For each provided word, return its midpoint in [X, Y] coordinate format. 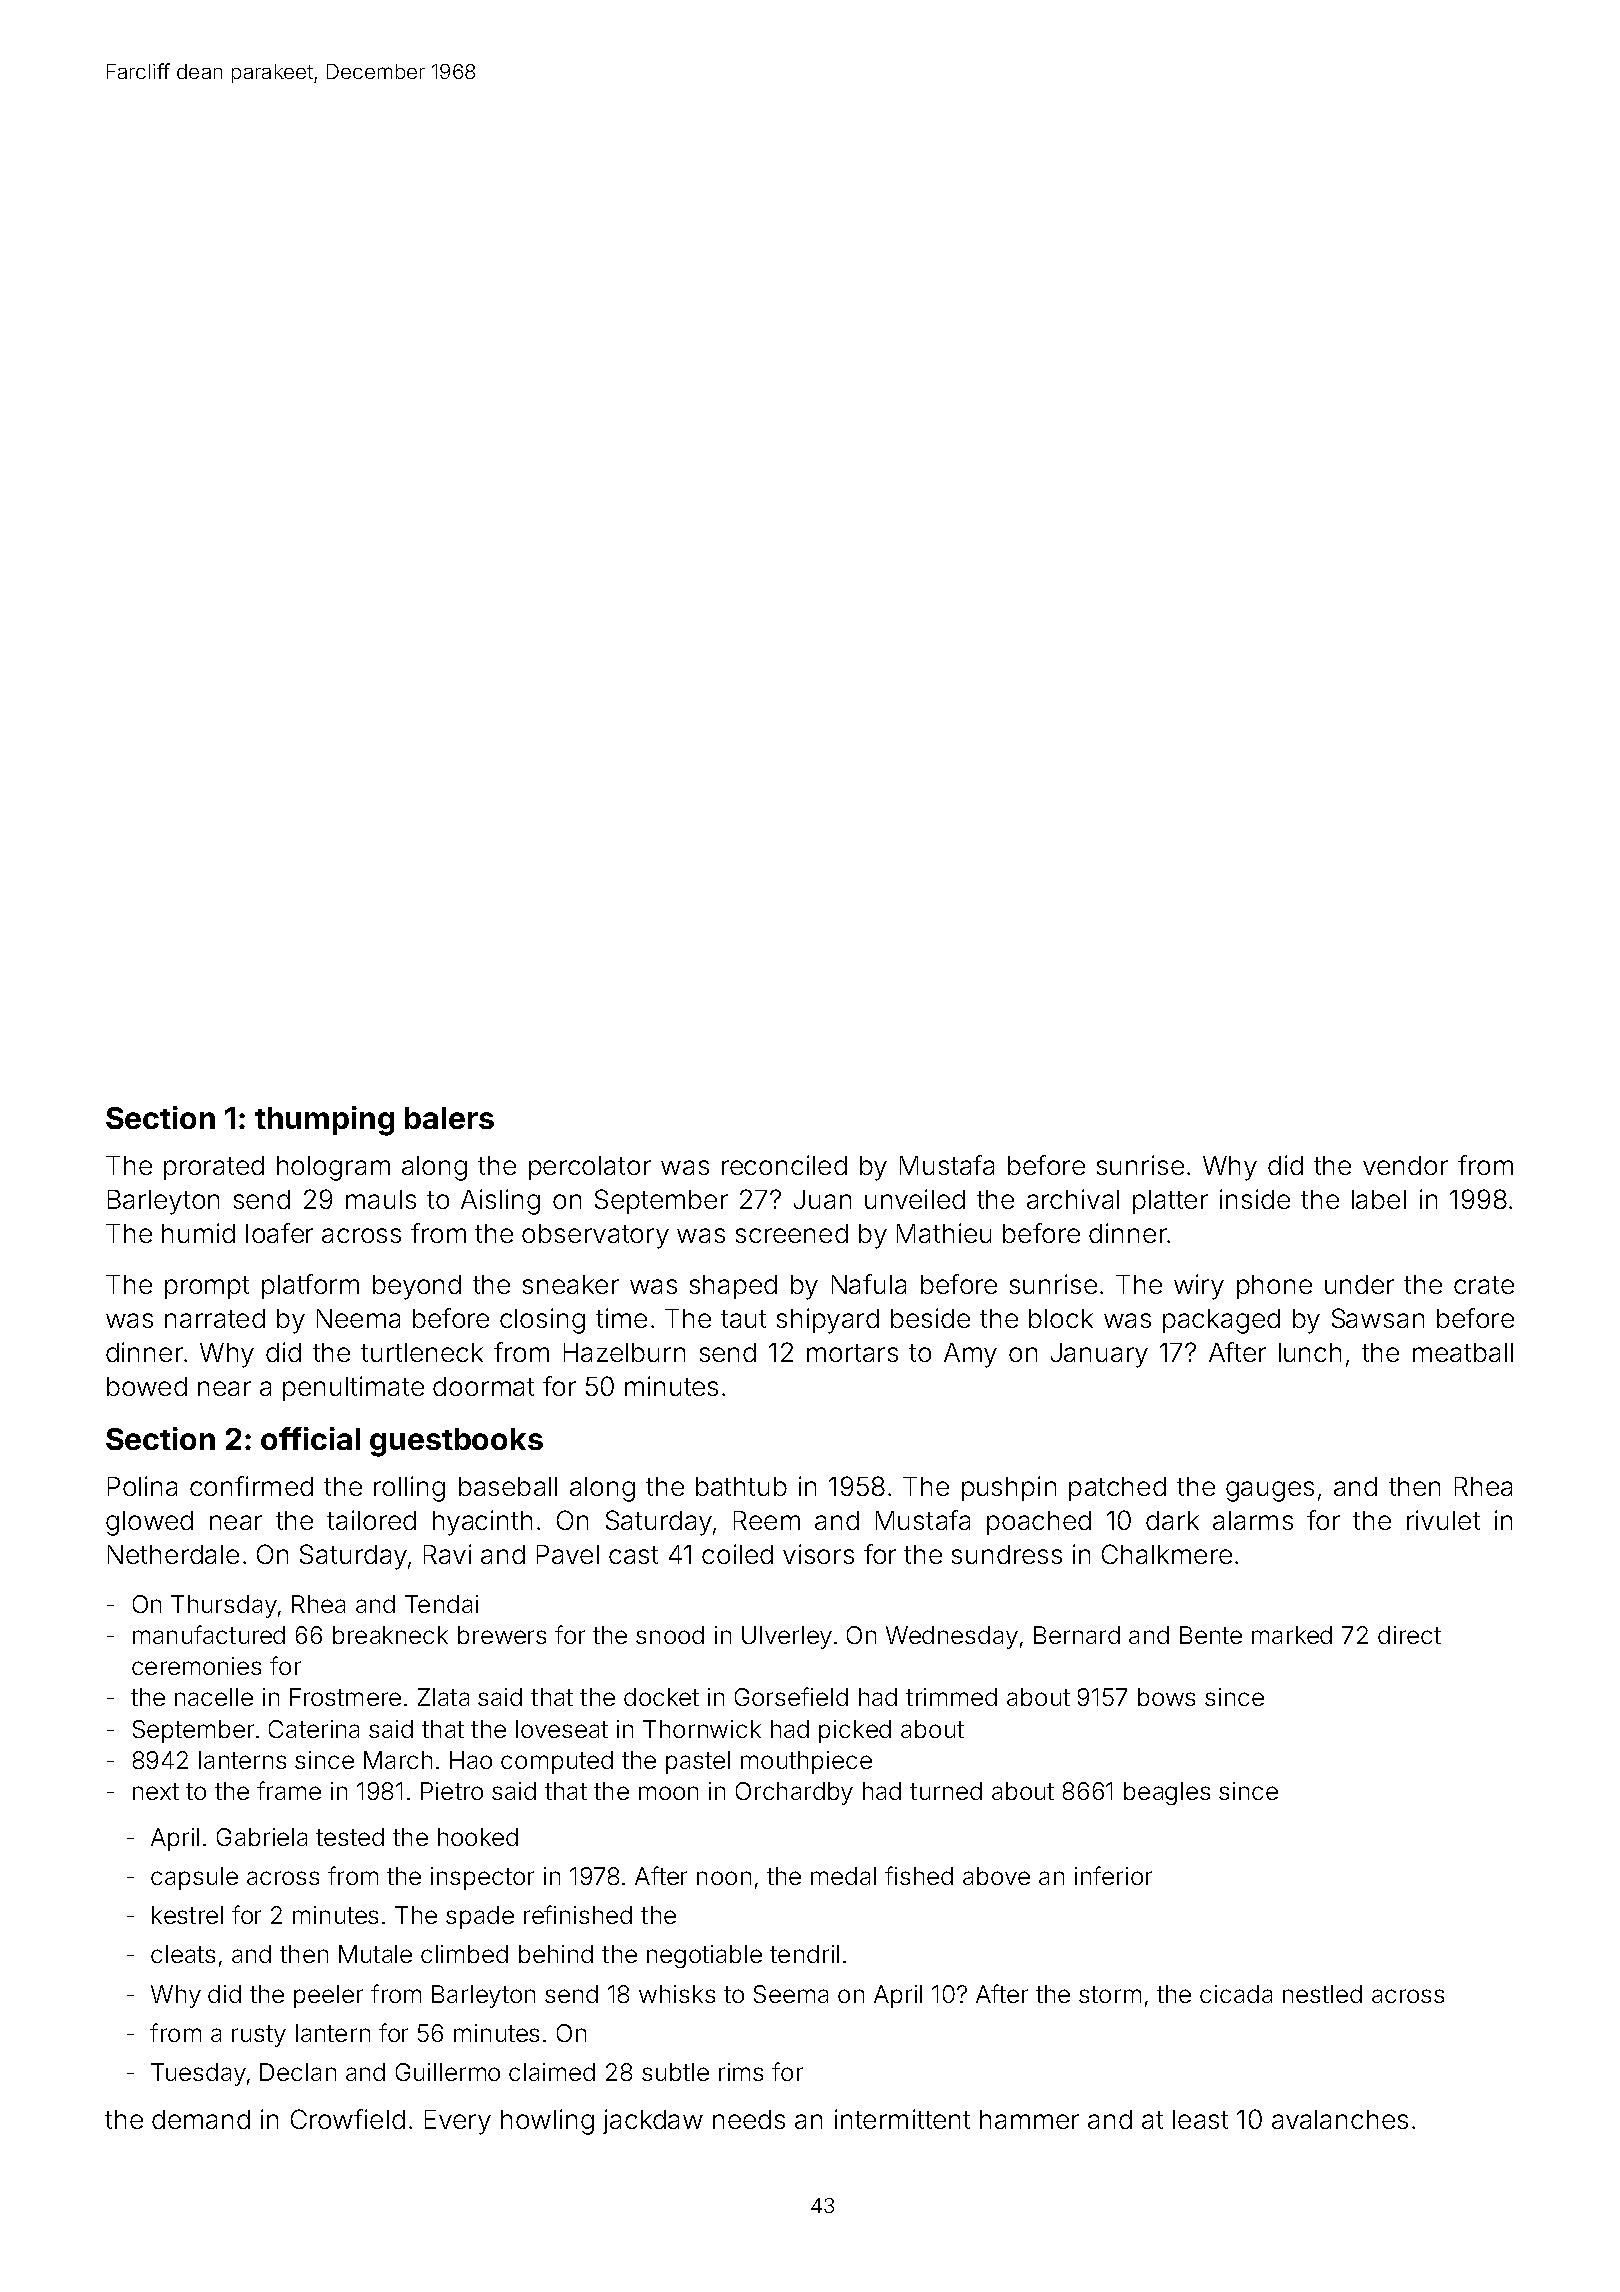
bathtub [741, 1486]
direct [1409, 1635]
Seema [791, 1994]
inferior [1113, 1875]
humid [198, 1233]
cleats [183, 1954]
